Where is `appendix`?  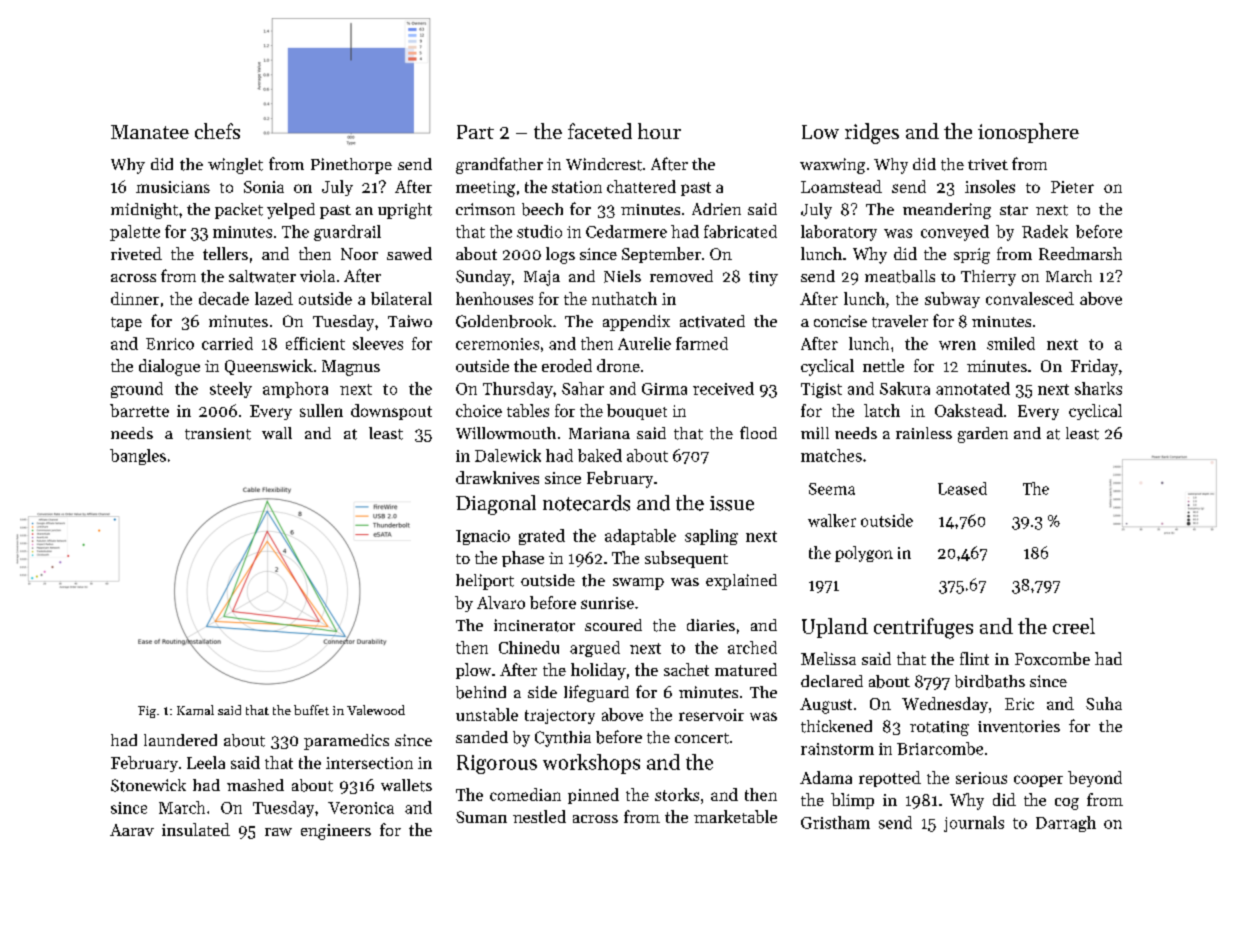 appendix is located at coordinates (636, 323).
